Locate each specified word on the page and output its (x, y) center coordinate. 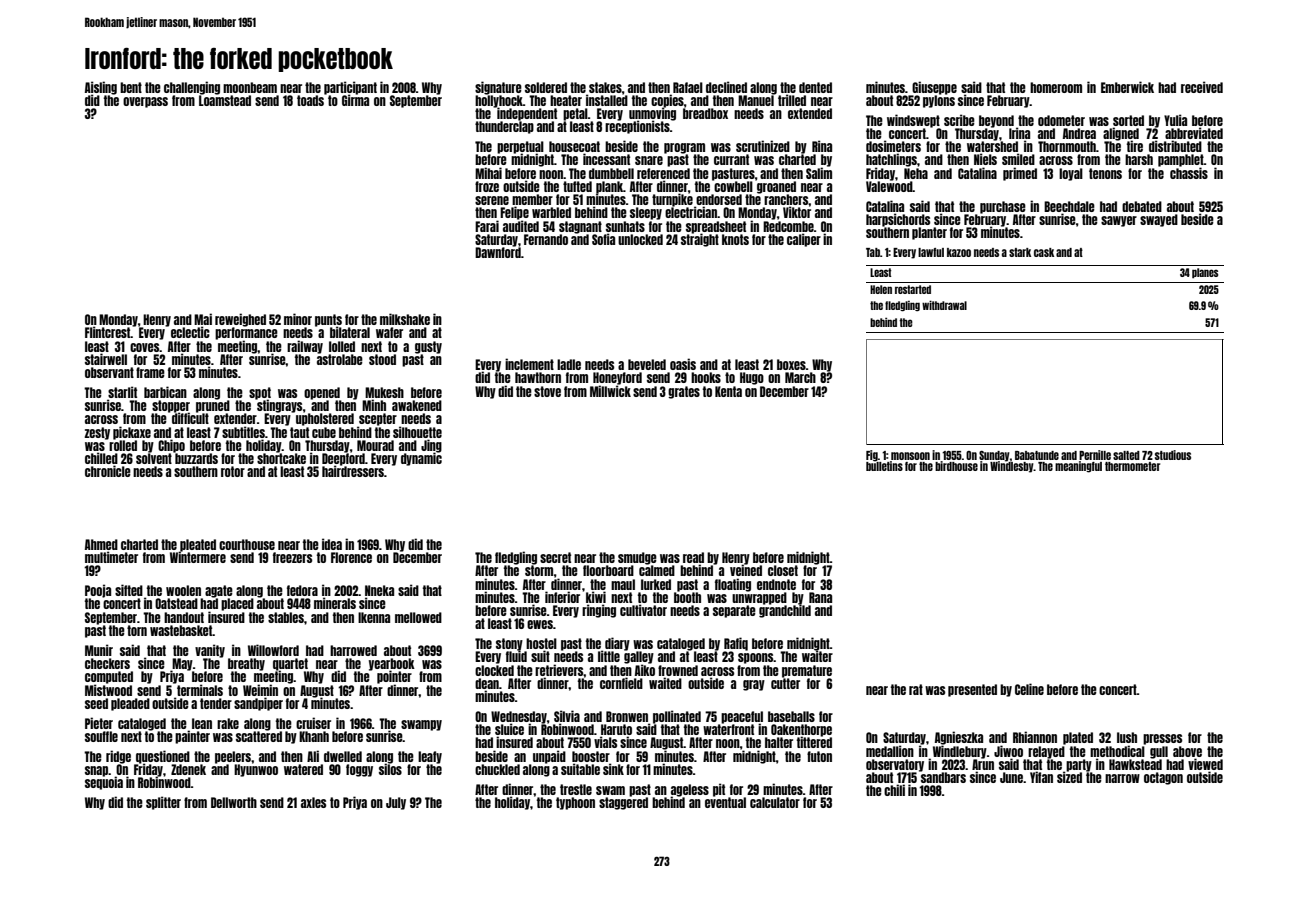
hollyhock (499, 101)
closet (783, 570)
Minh (374, 405)
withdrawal (944, 305)
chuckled (497, 769)
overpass (145, 102)
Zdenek (188, 769)
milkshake (405, 319)
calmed (657, 570)
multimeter (111, 557)
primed (1020, 174)
